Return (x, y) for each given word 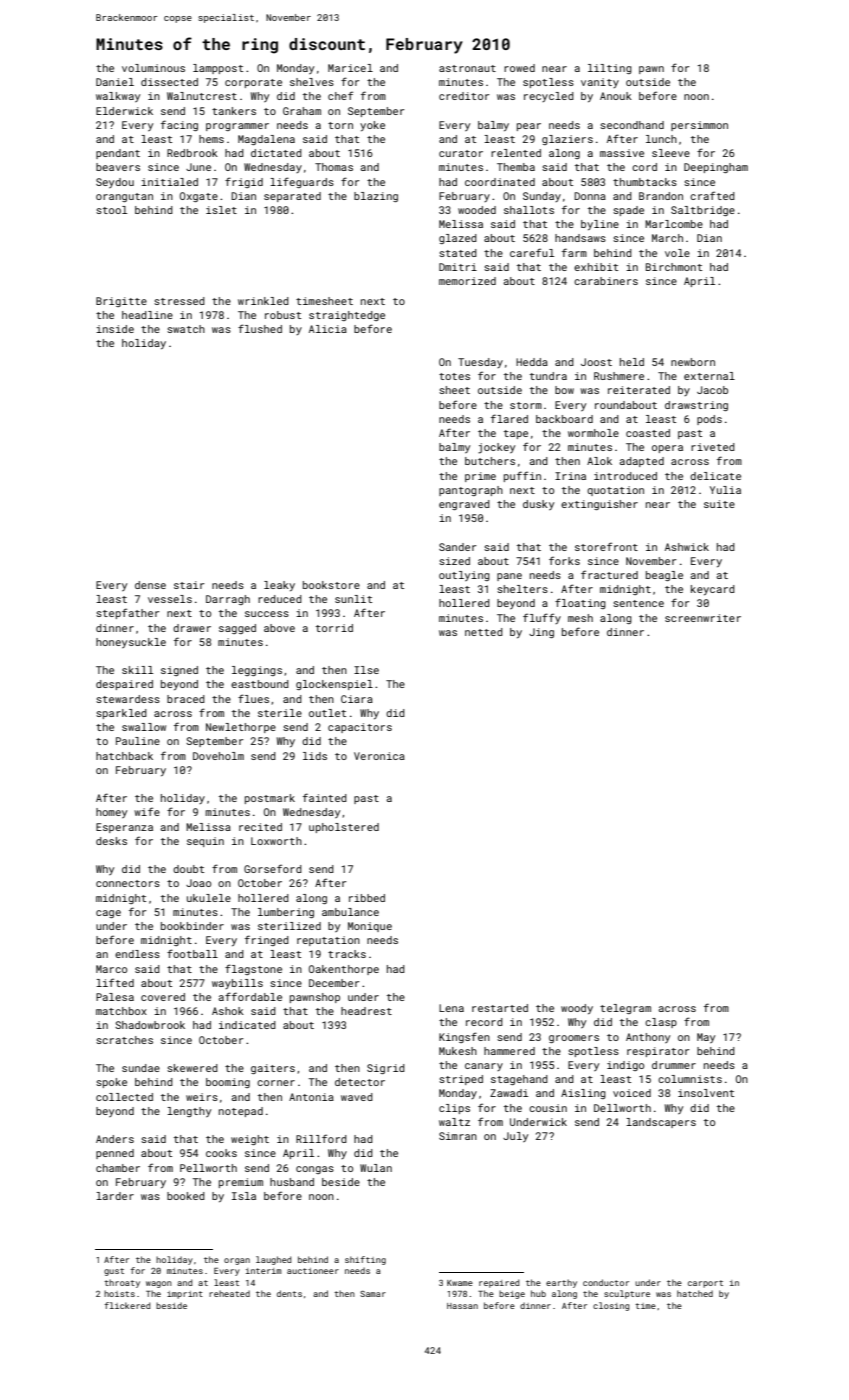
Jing (541, 633)
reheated (229, 1293)
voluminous (153, 68)
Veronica (379, 756)
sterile (280, 713)
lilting (610, 69)
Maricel (350, 68)
